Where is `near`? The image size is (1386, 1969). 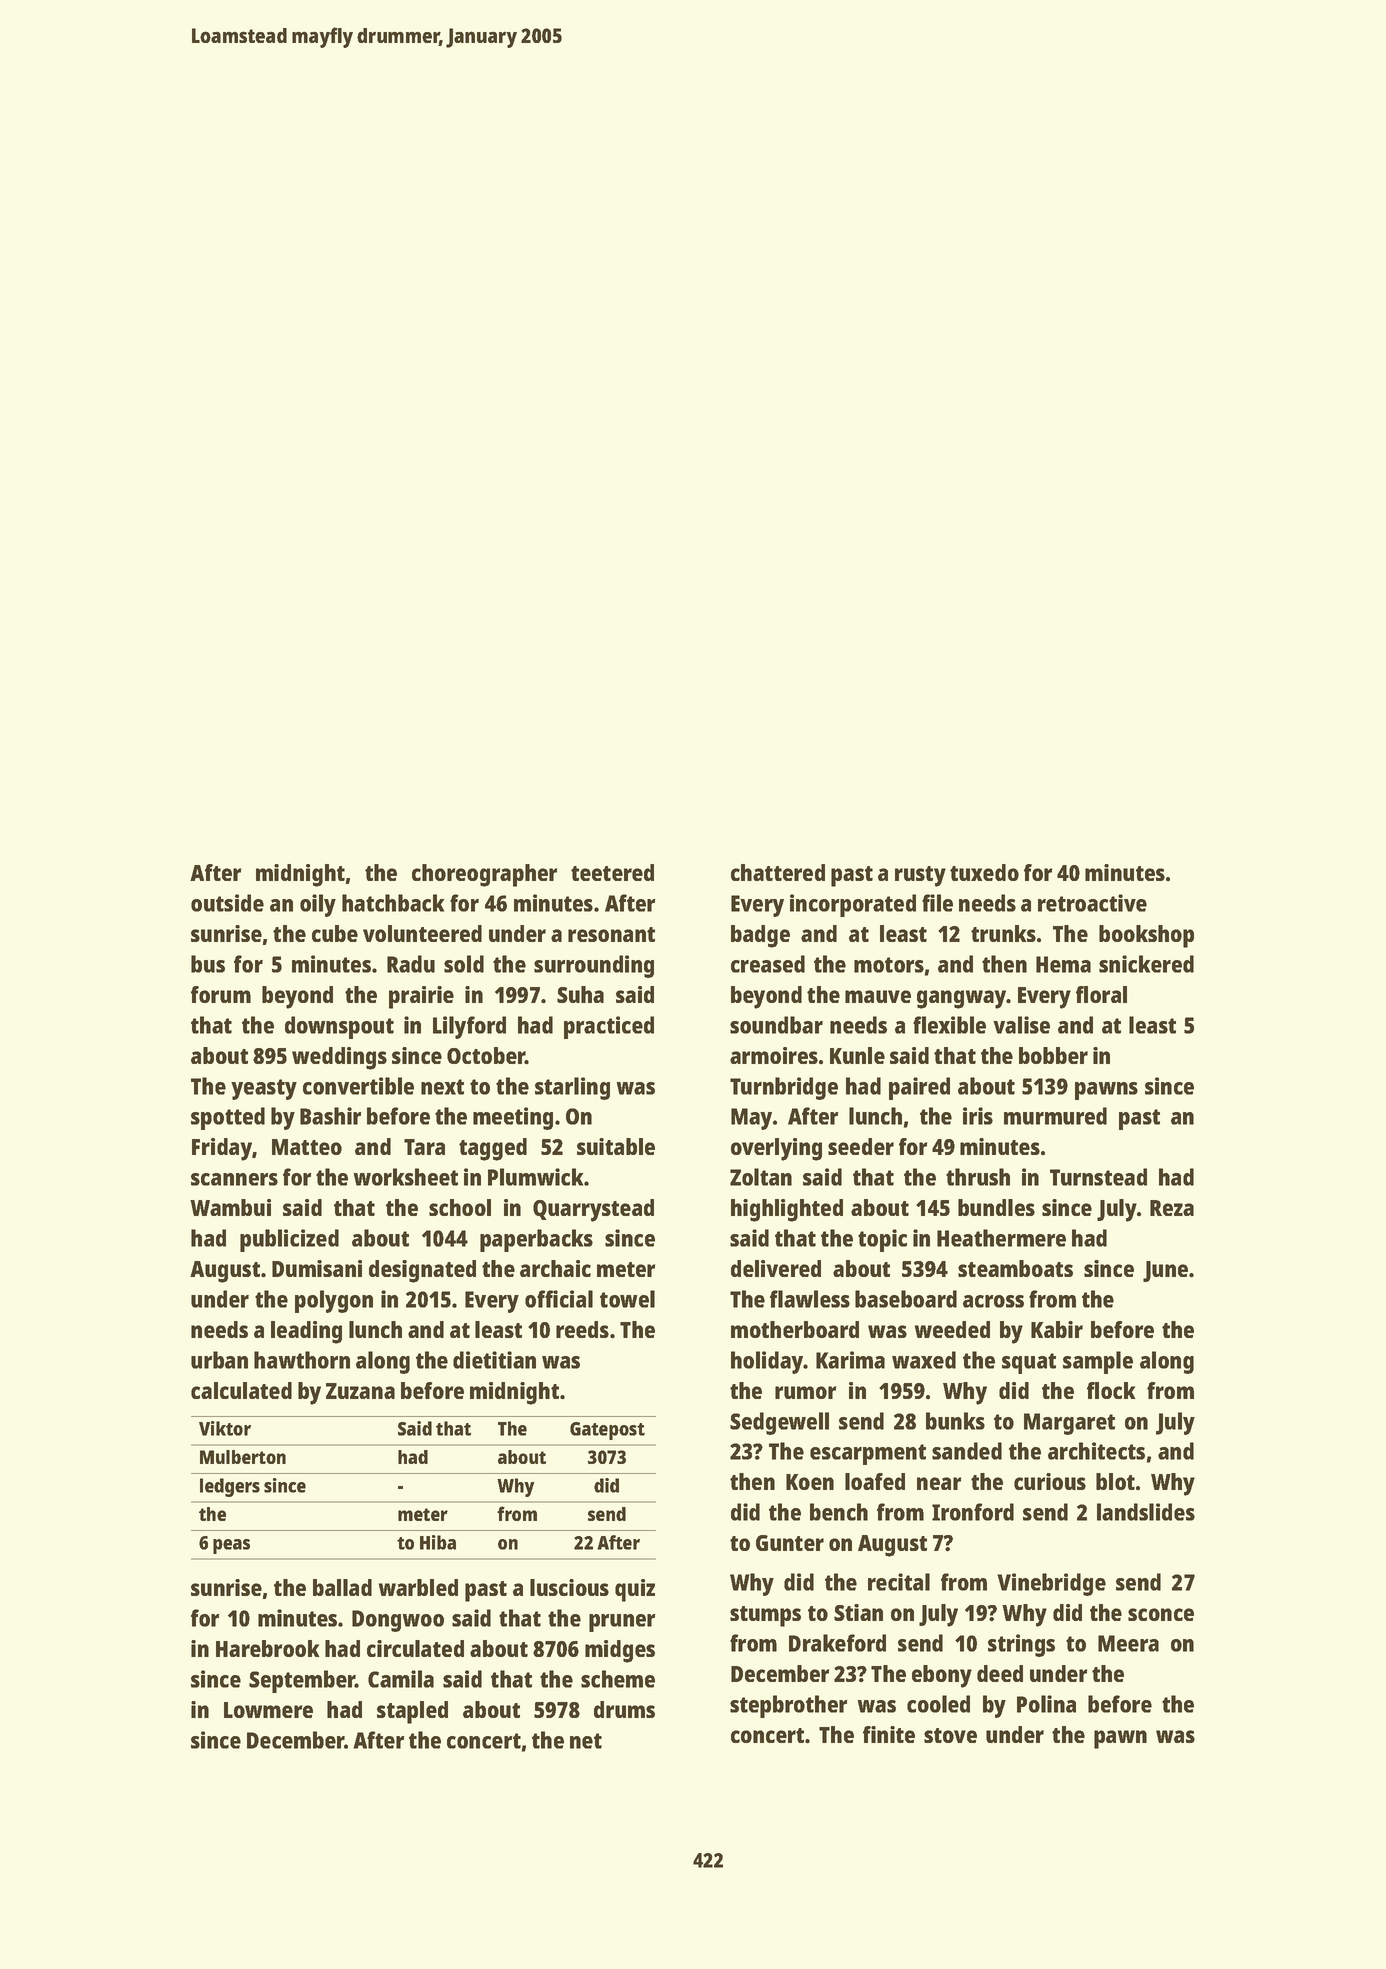
near is located at coordinates (939, 1483).
